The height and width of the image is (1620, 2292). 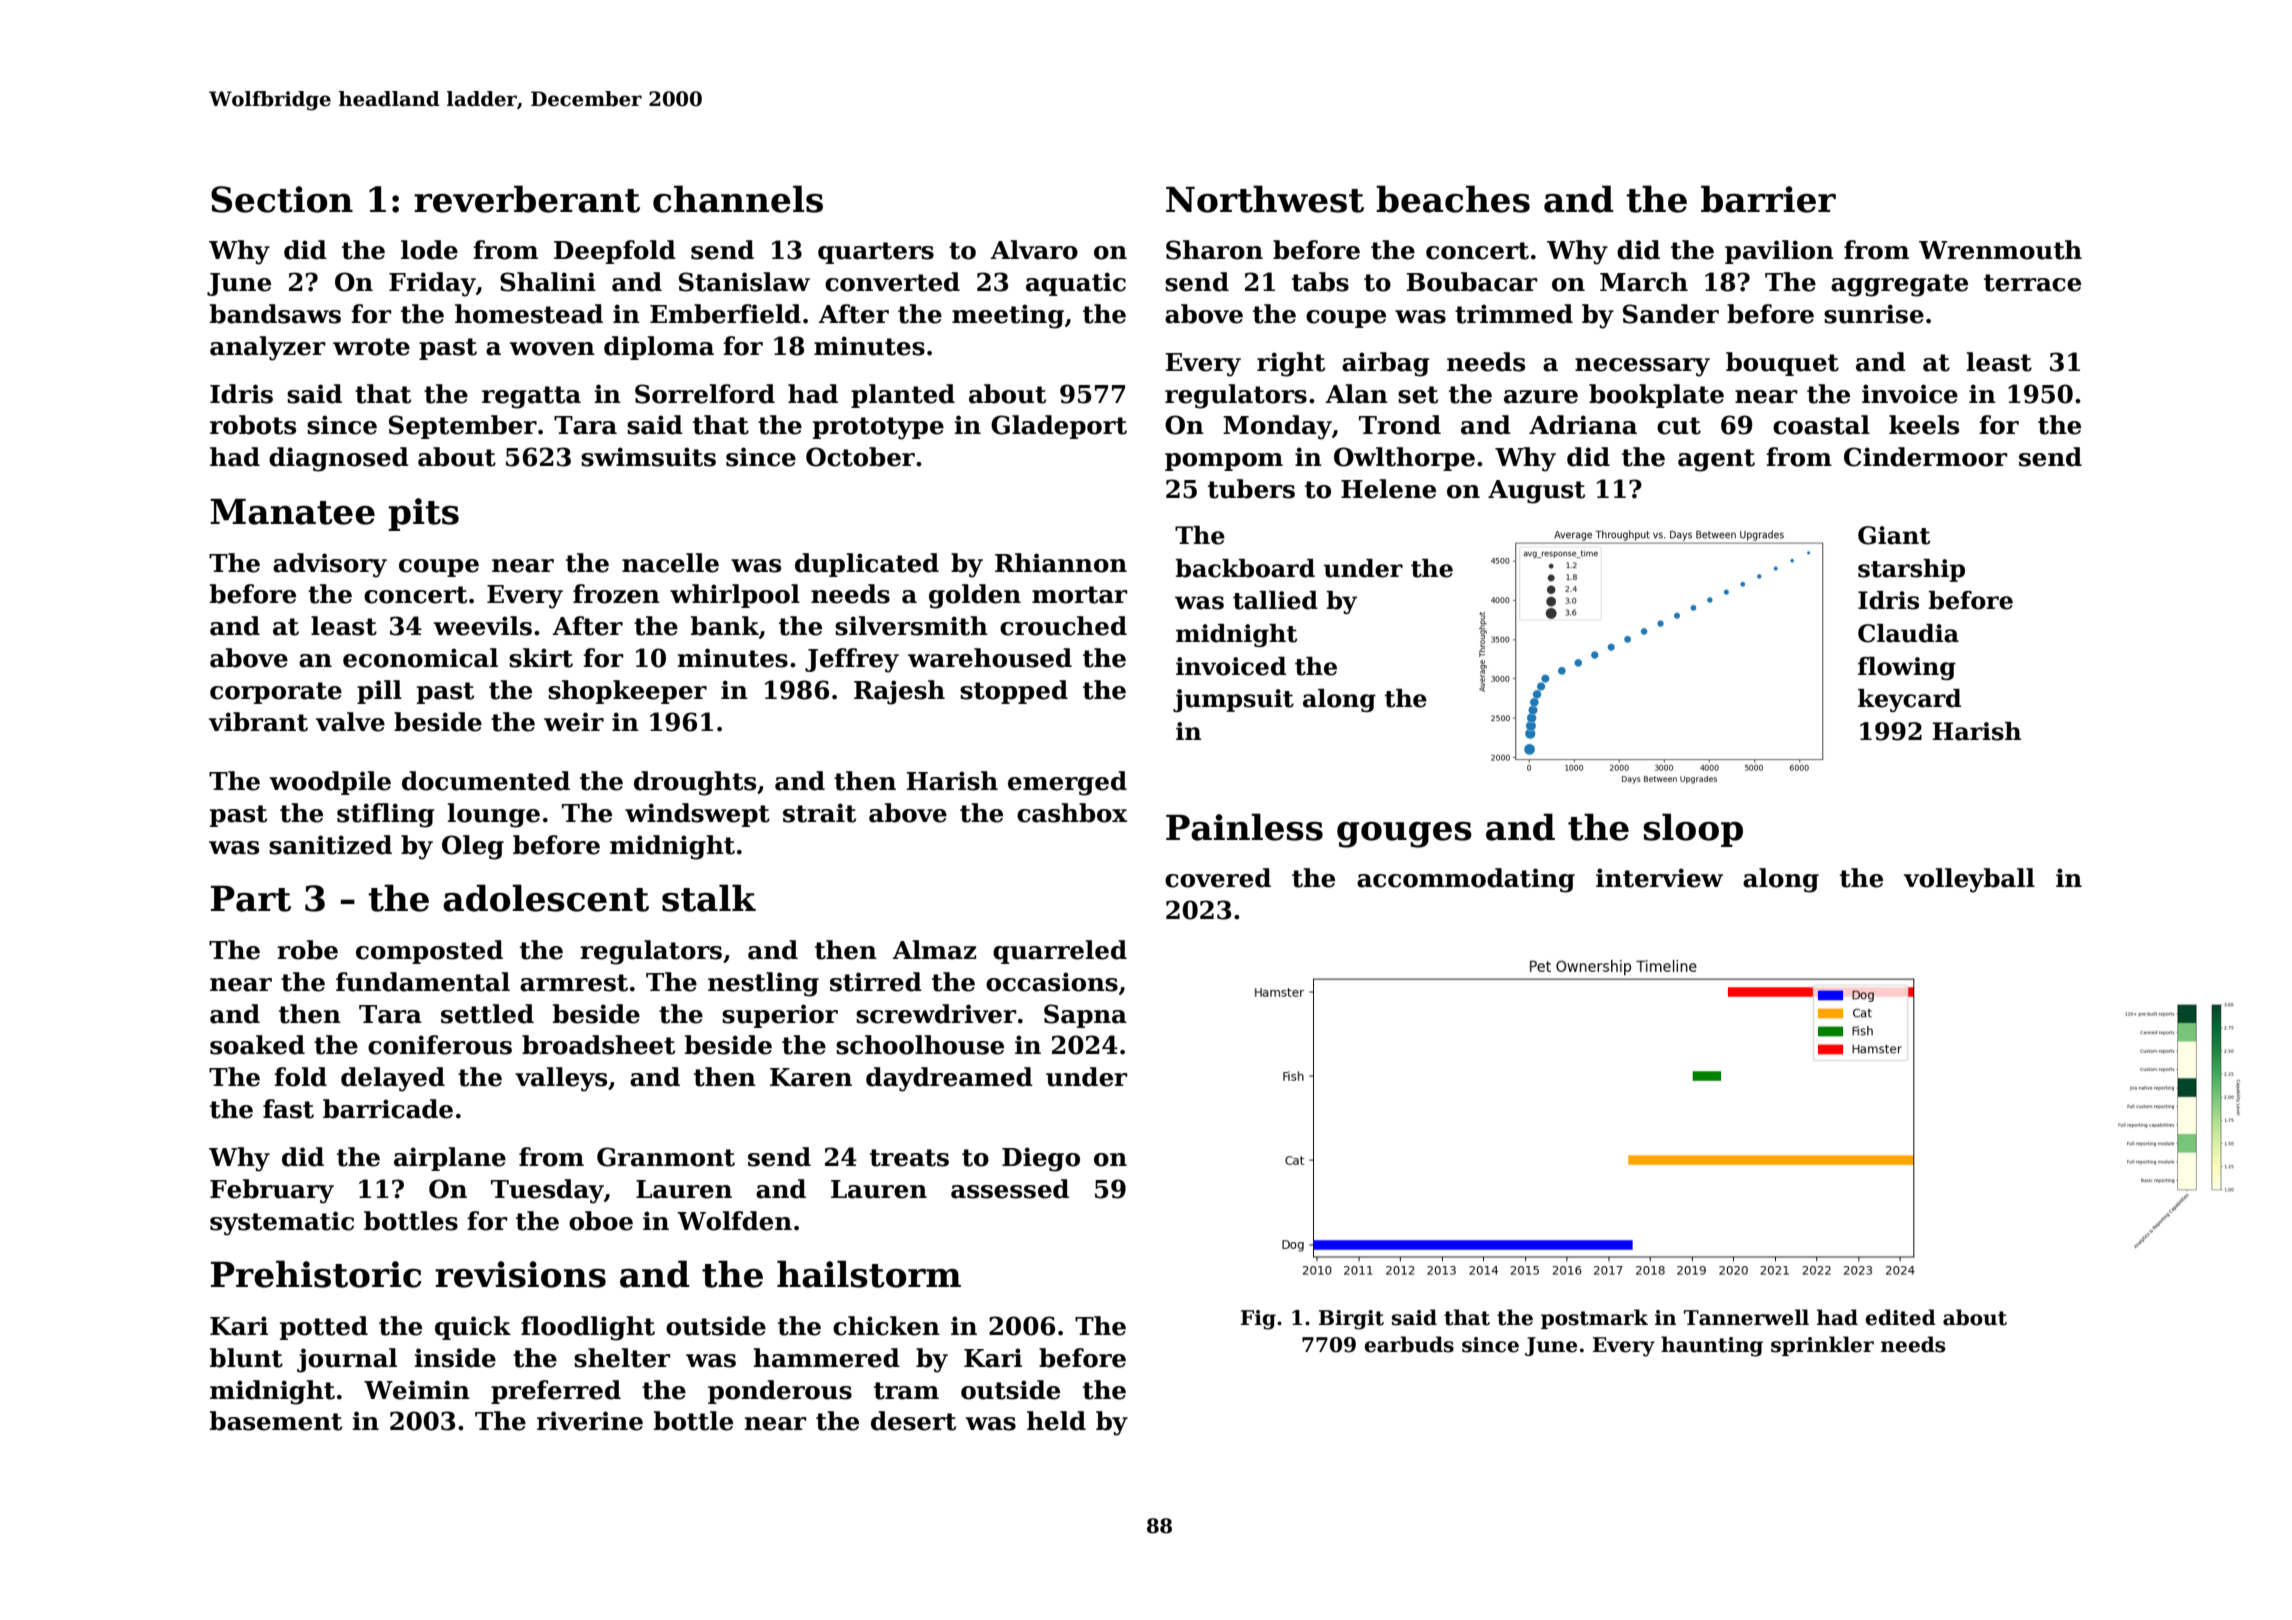 What do you see at coordinates (1907, 668) in the image?
I see `flowing` at bounding box center [1907, 668].
